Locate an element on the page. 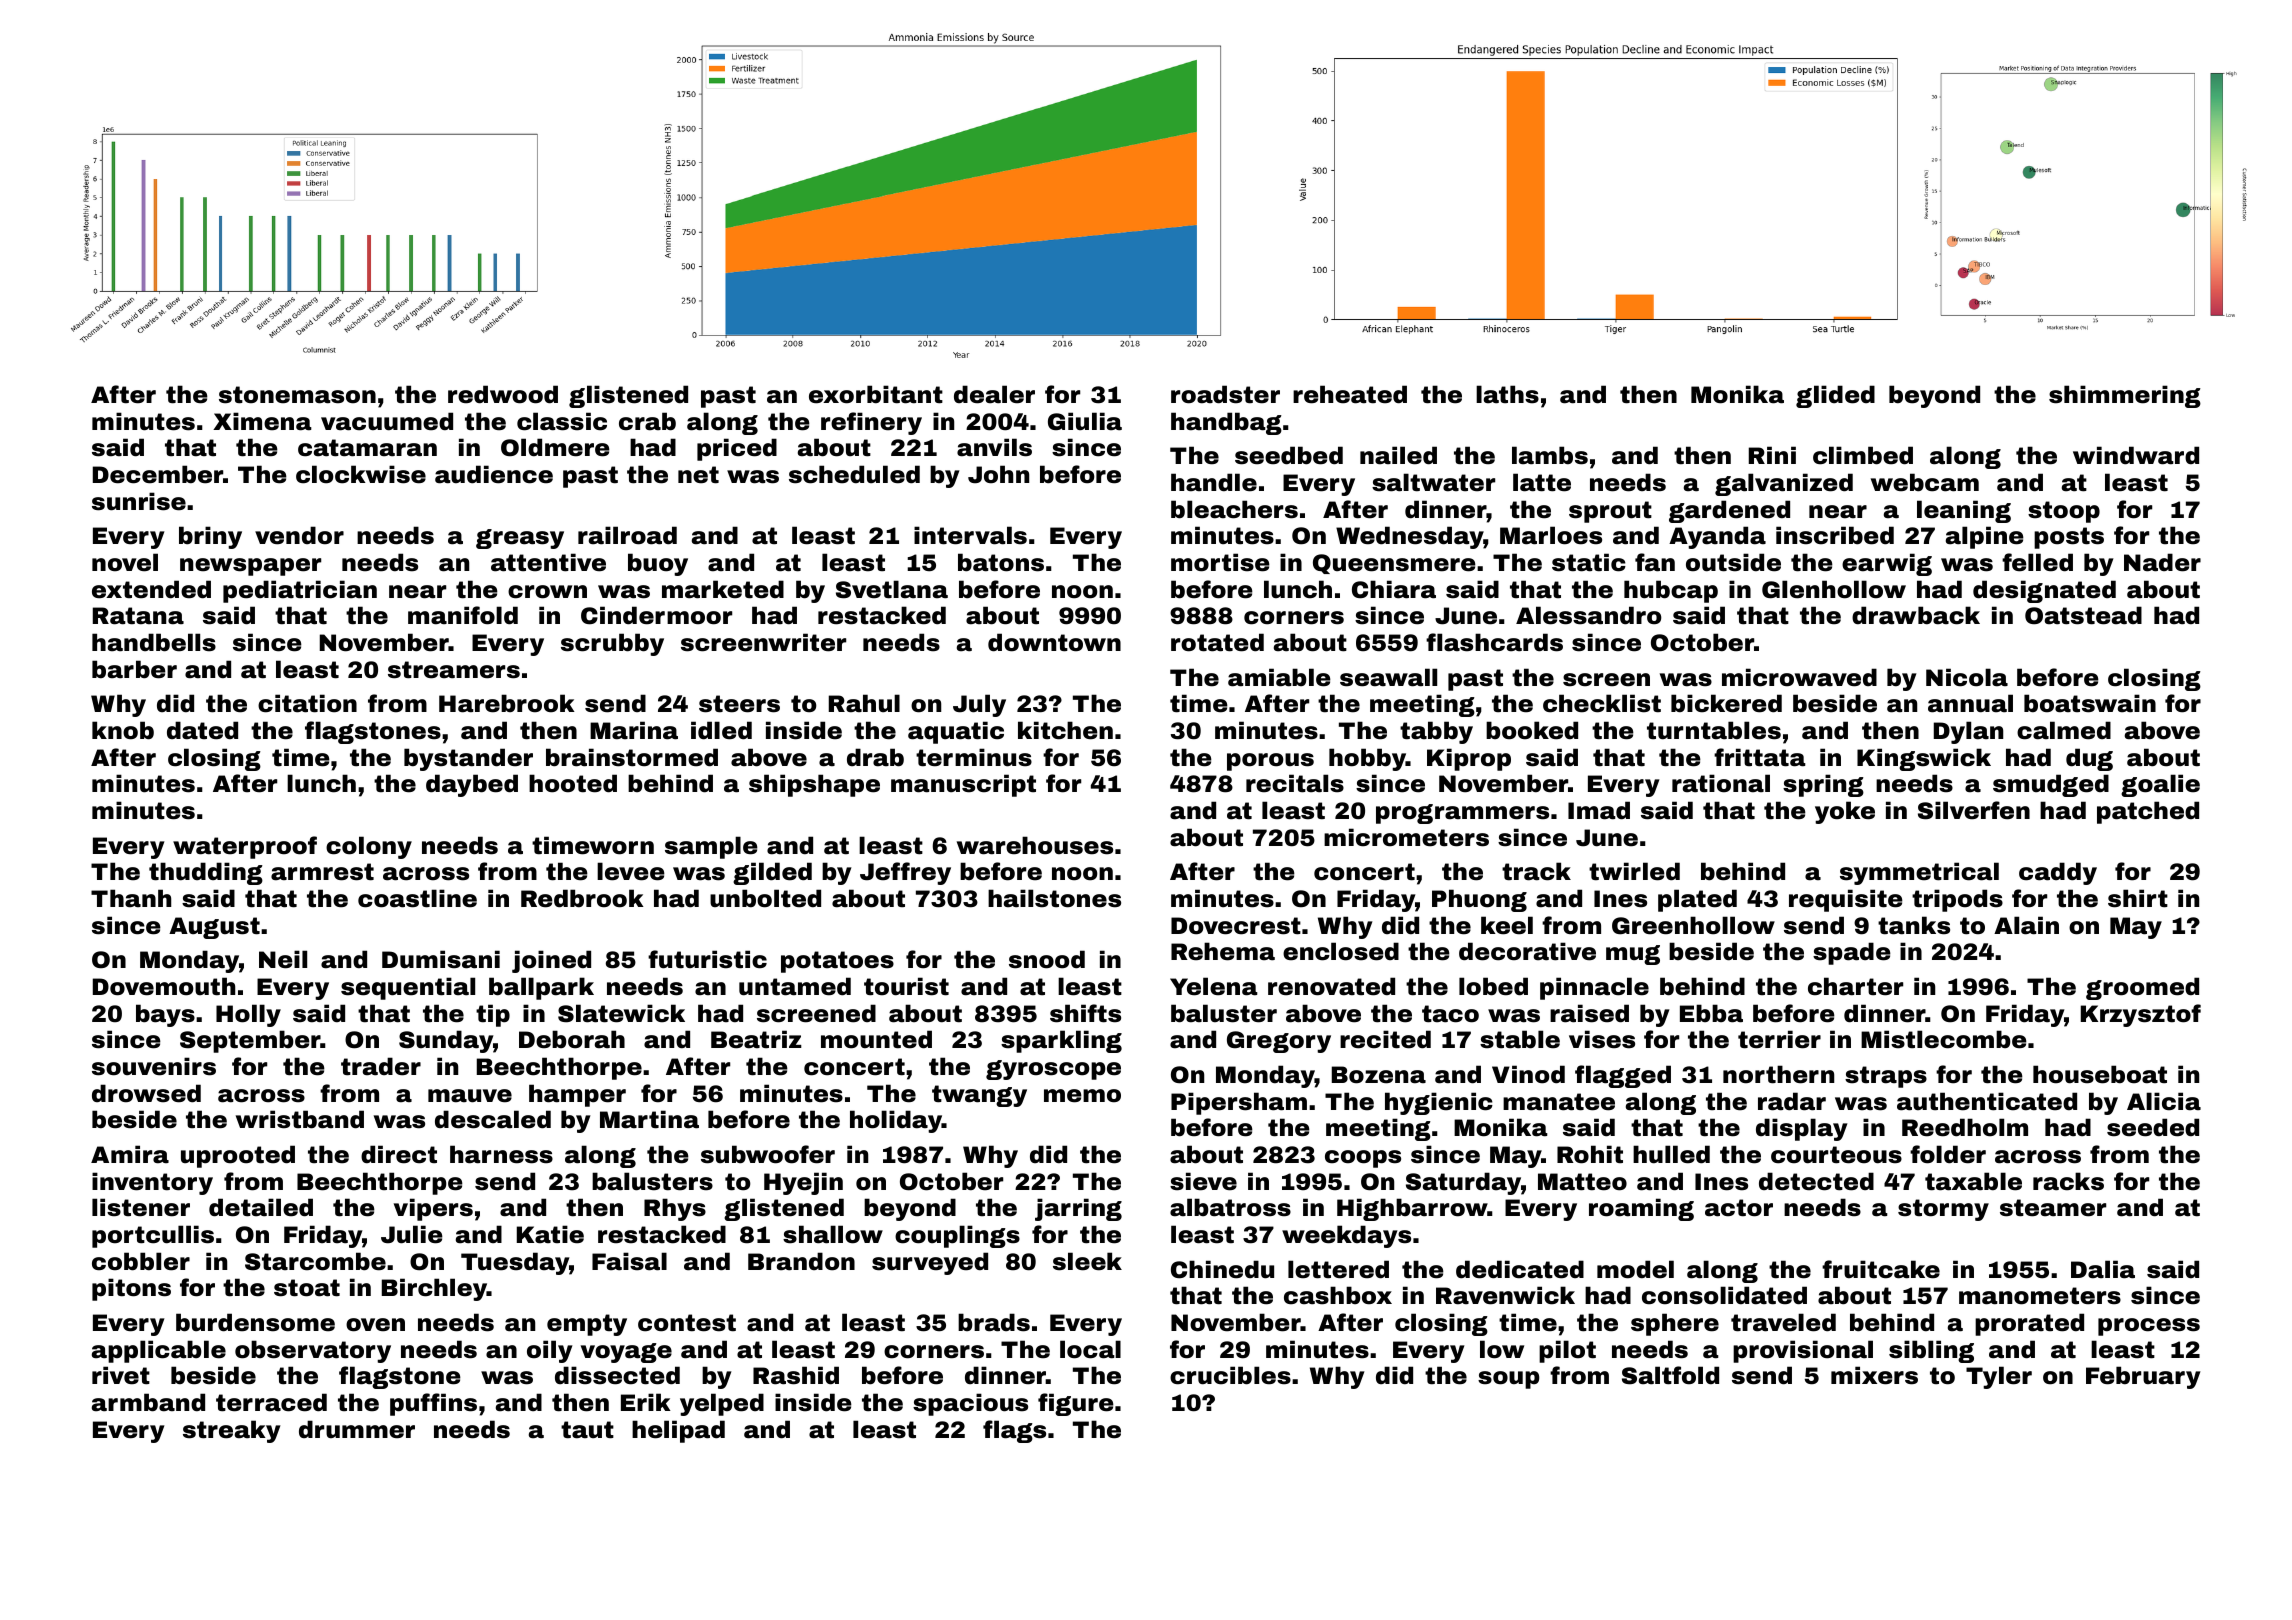 This page has width=2292, height=1620. redwood is located at coordinates (503, 394).
